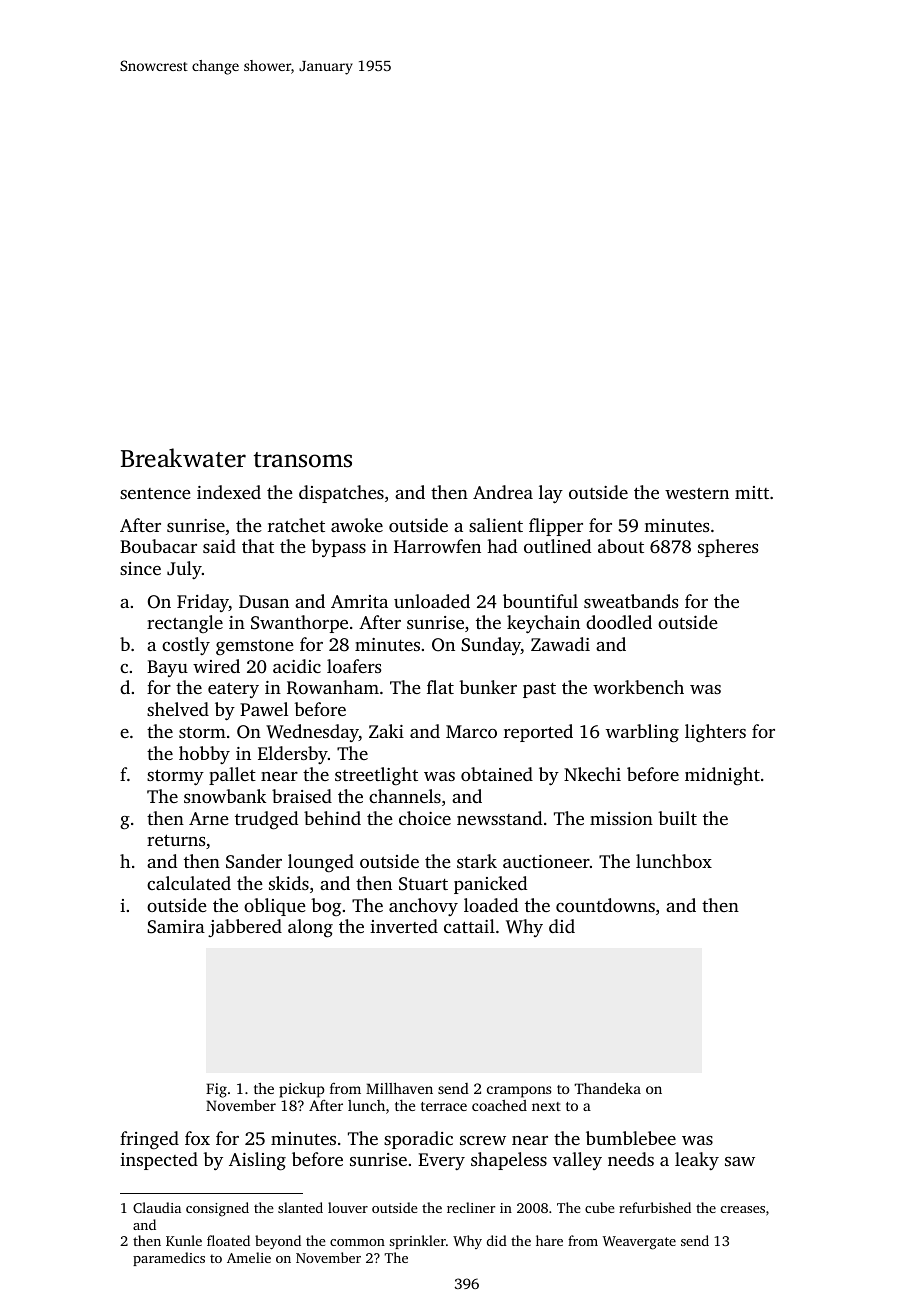  I want to click on saw, so click(740, 1161).
